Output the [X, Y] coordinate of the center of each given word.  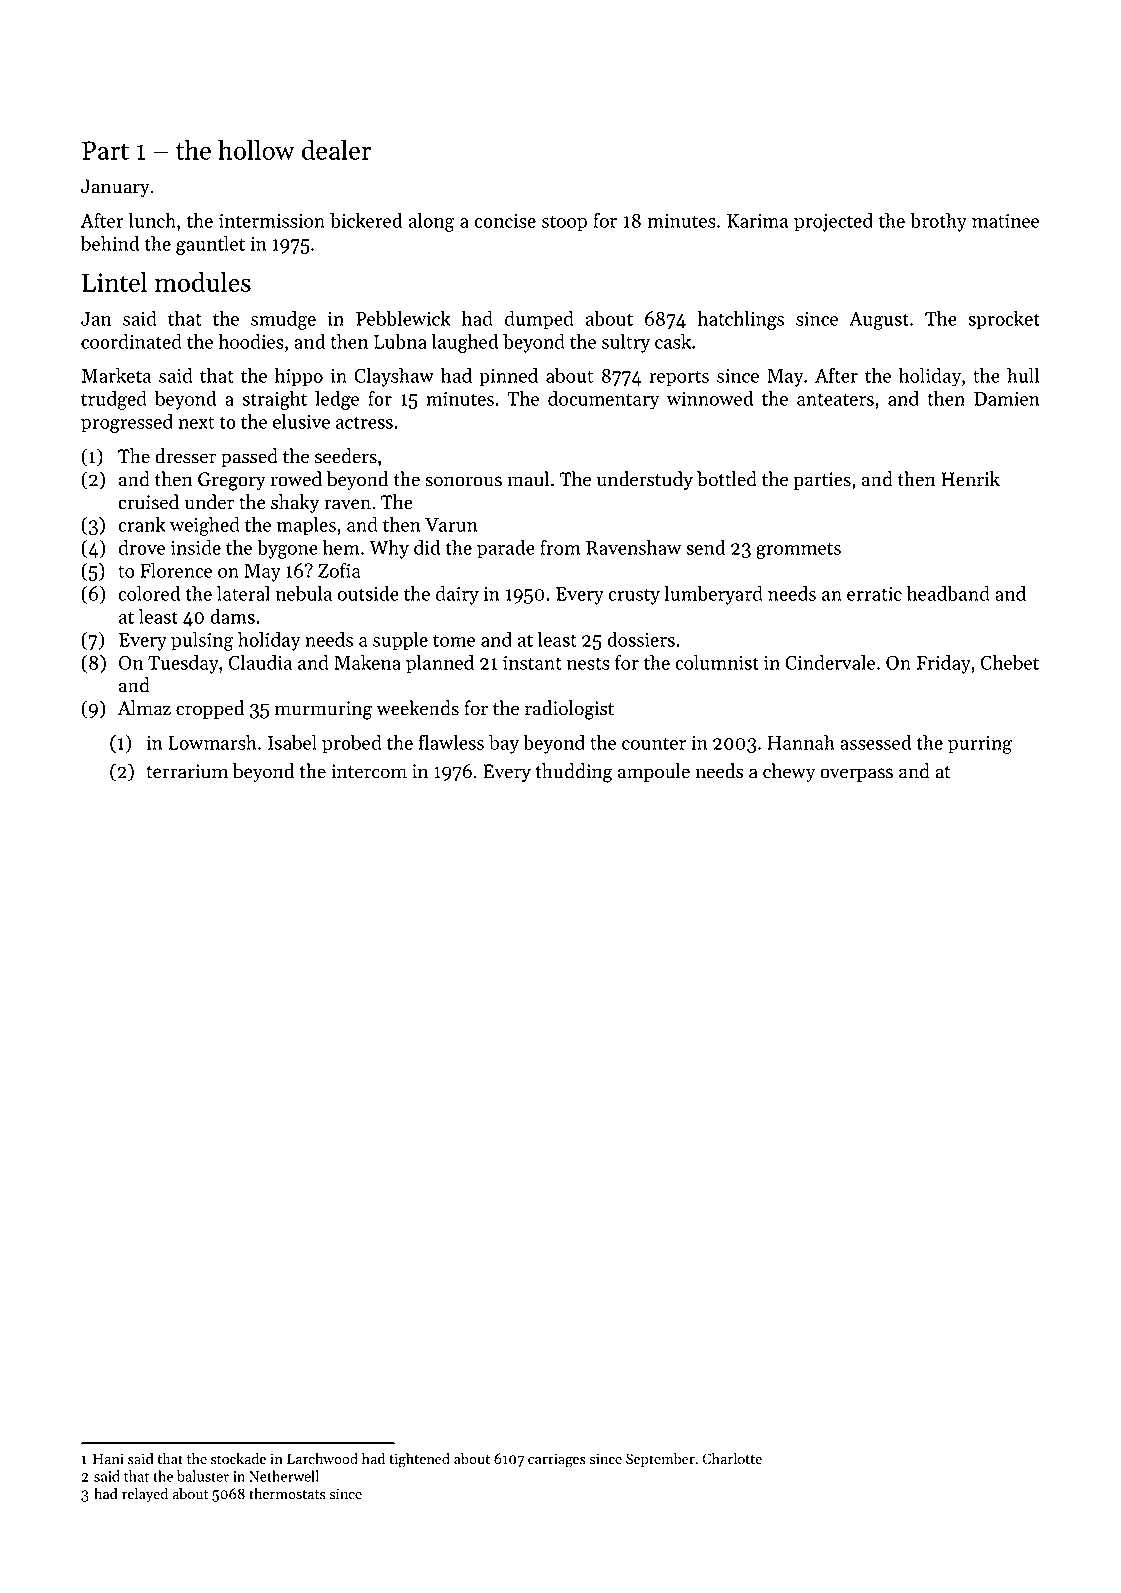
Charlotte [732, 1459]
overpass [856, 775]
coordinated [131, 341]
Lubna [400, 341]
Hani [108, 1459]
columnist [717, 662]
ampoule [654, 772]
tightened [419, 1460]
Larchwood [322, 1459]
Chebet [1009, 662]
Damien [1007, 399]
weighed [205, 526]
